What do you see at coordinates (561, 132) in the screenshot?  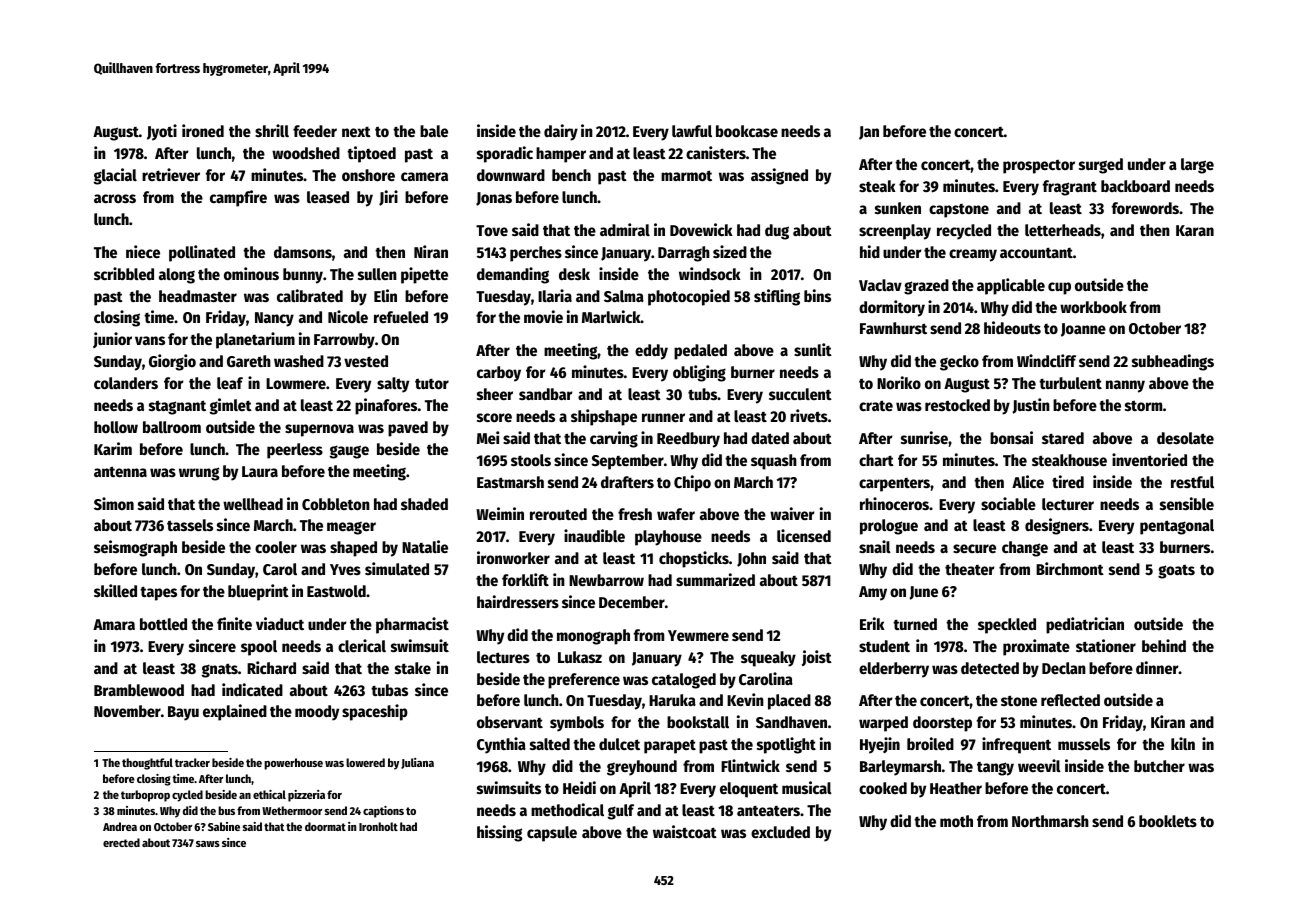 I see `dairy` at bounding box center [561, 132].
